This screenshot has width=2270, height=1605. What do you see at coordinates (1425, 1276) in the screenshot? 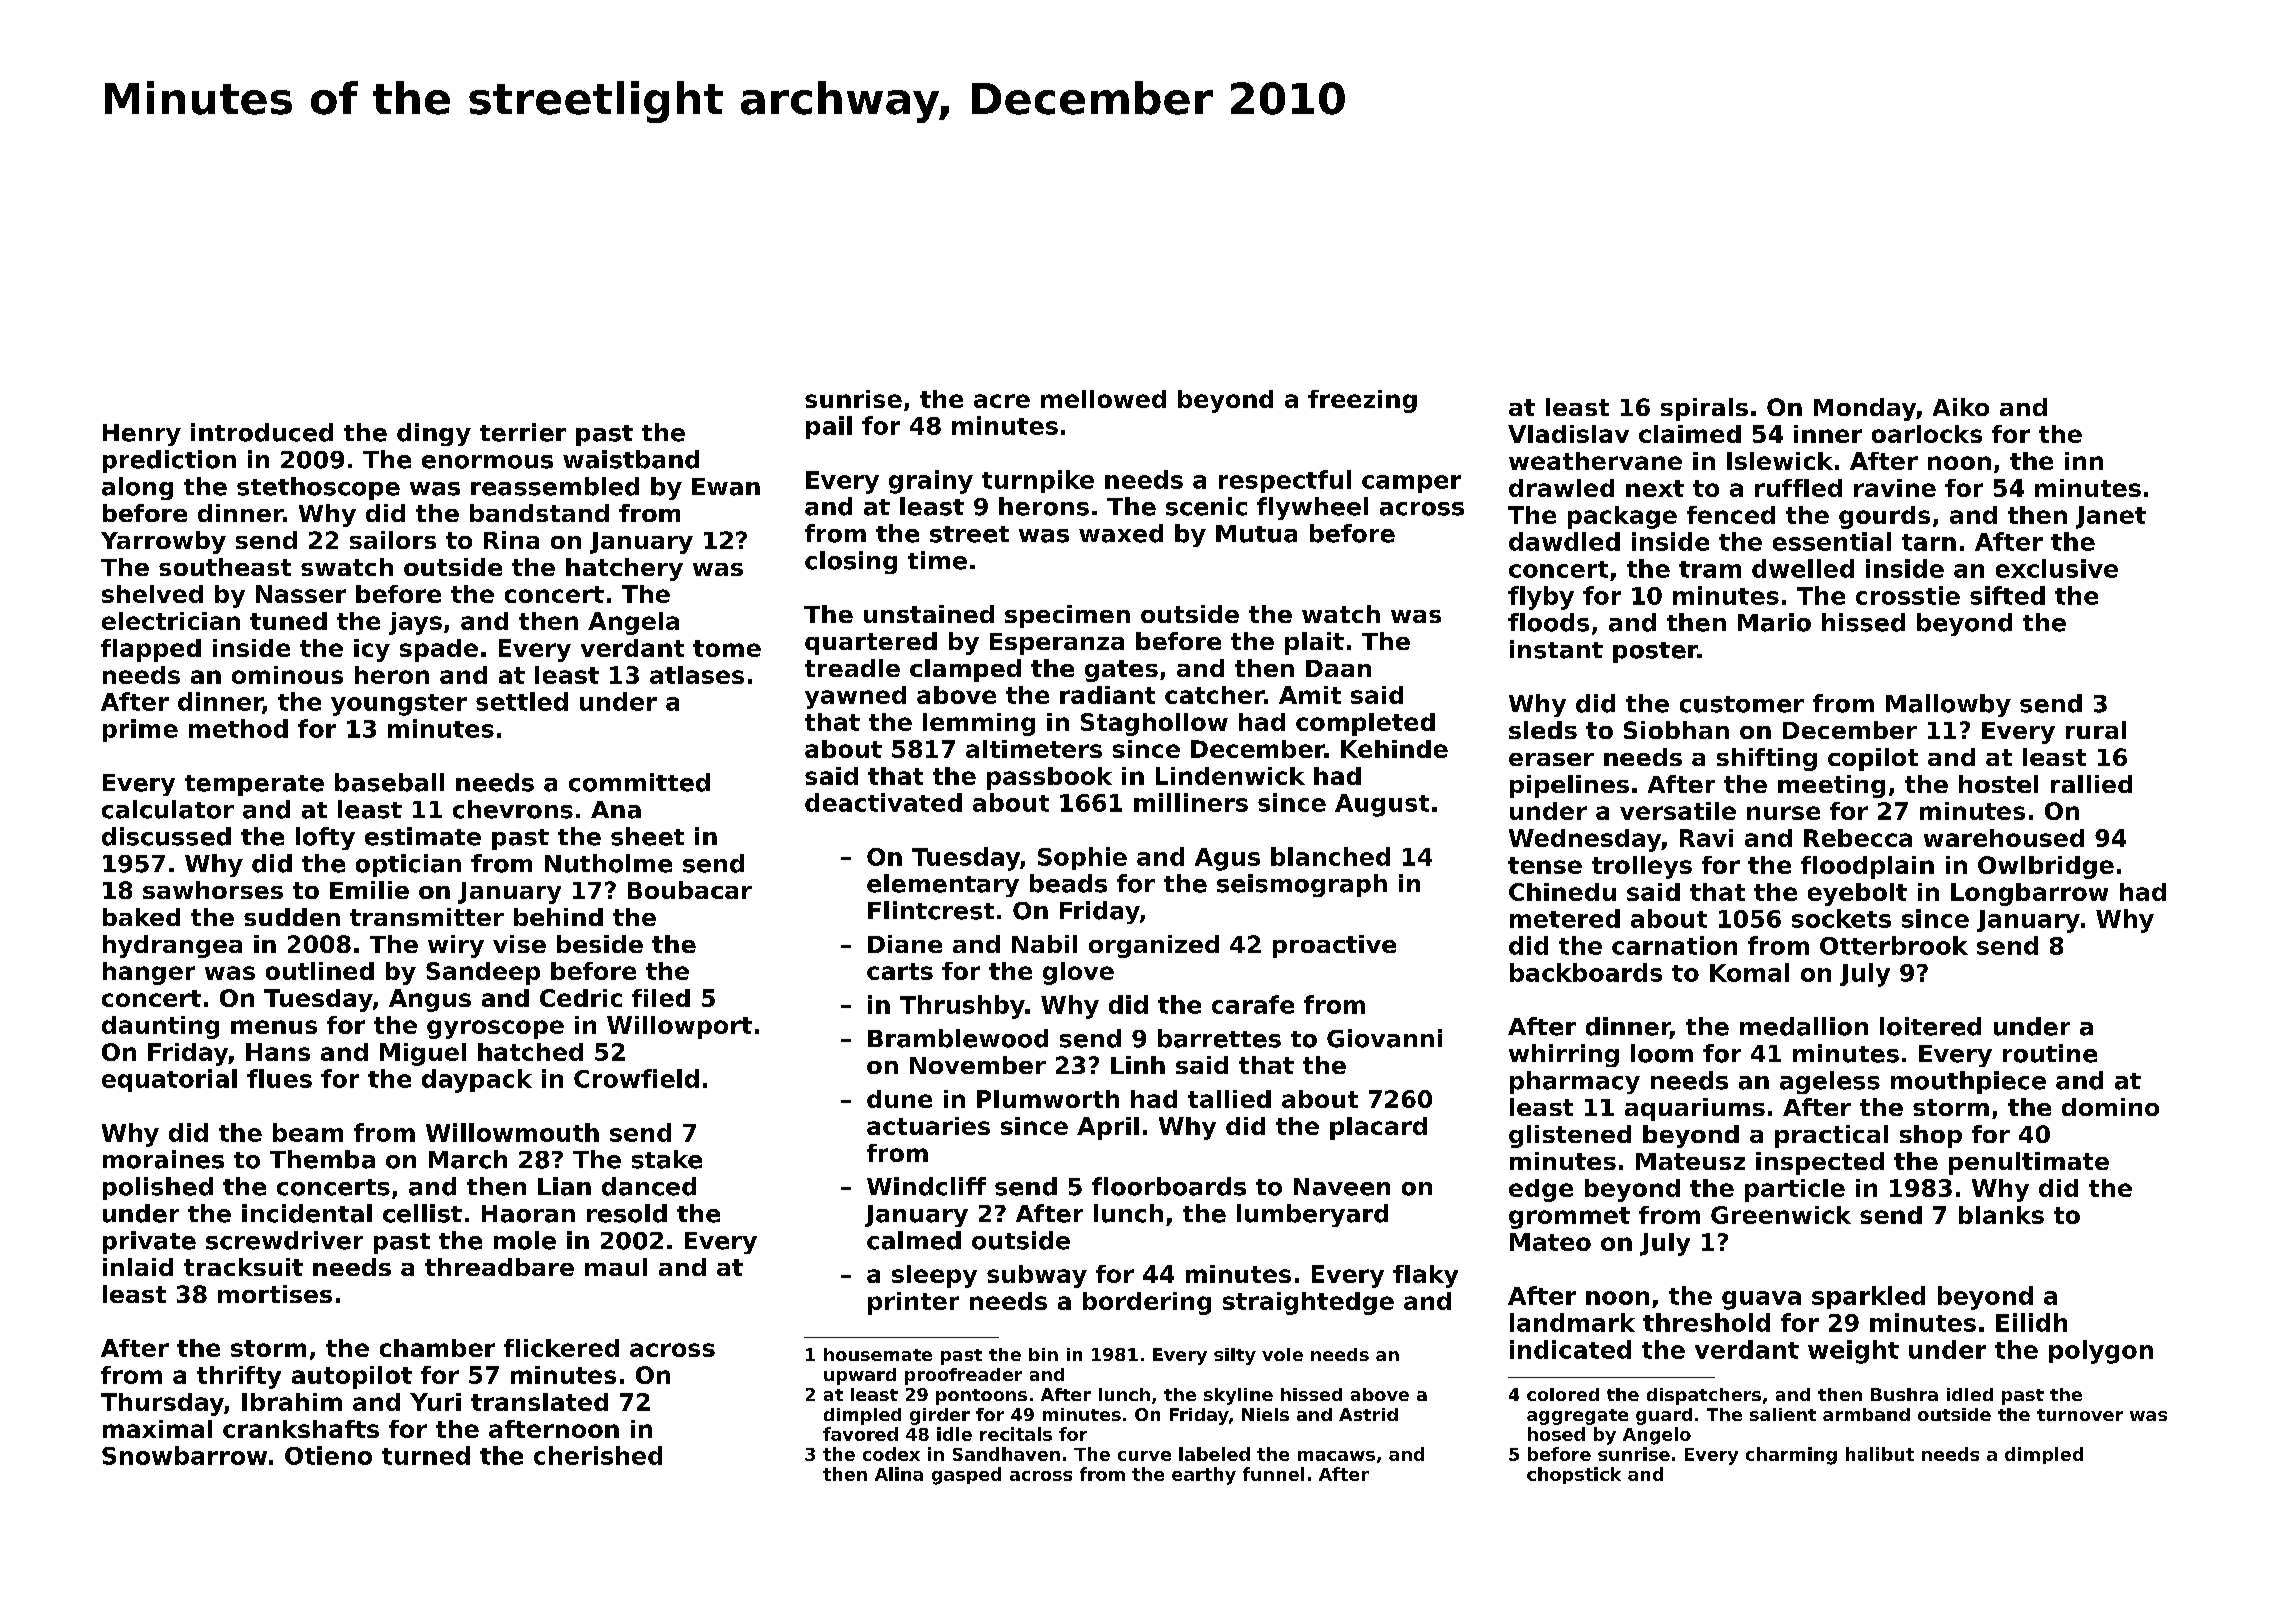
I see `flaky` at bounding box center [1425, 1276].
